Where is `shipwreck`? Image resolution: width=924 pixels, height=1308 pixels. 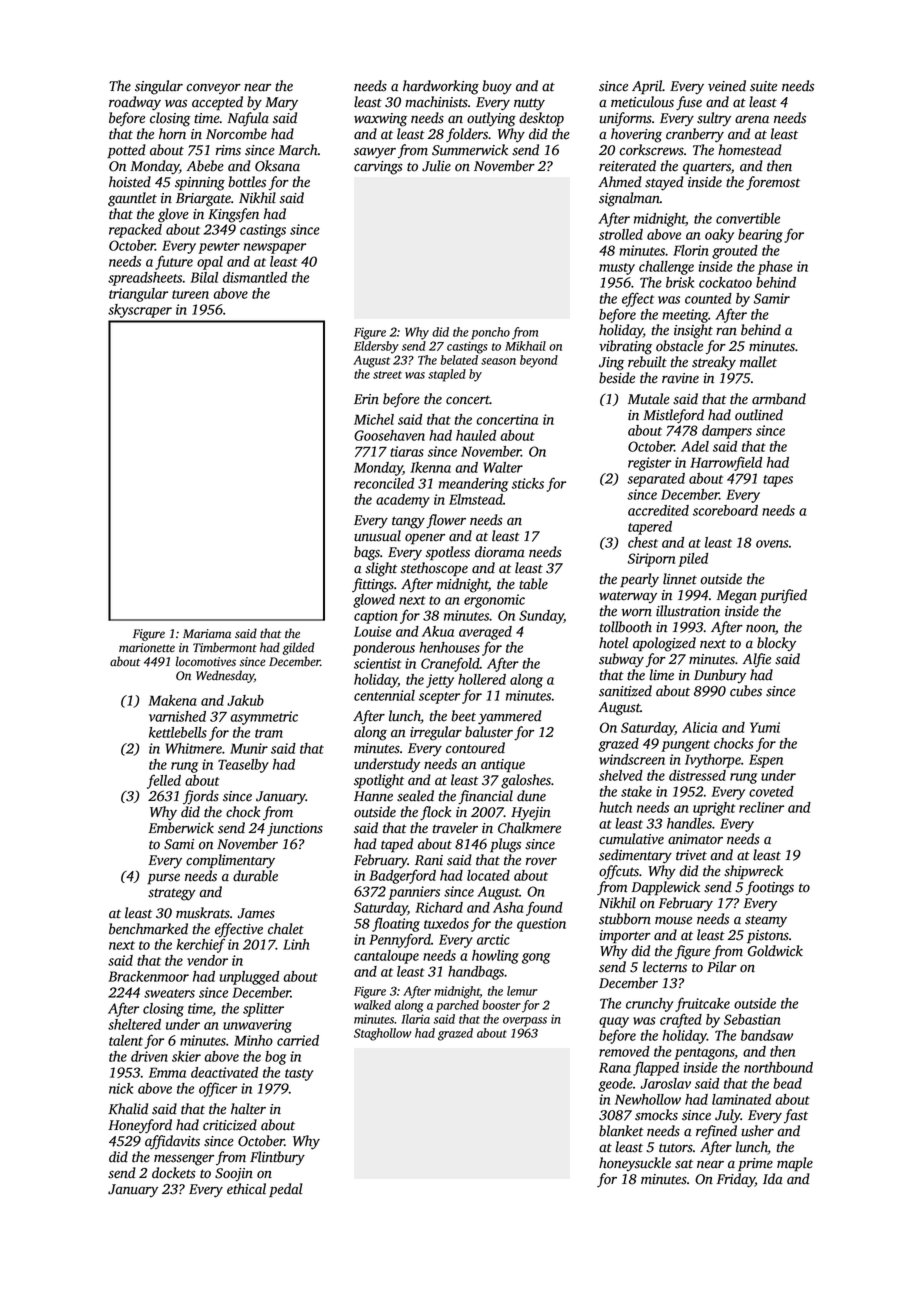
shipwreck is located at coordinates (753, 872).
